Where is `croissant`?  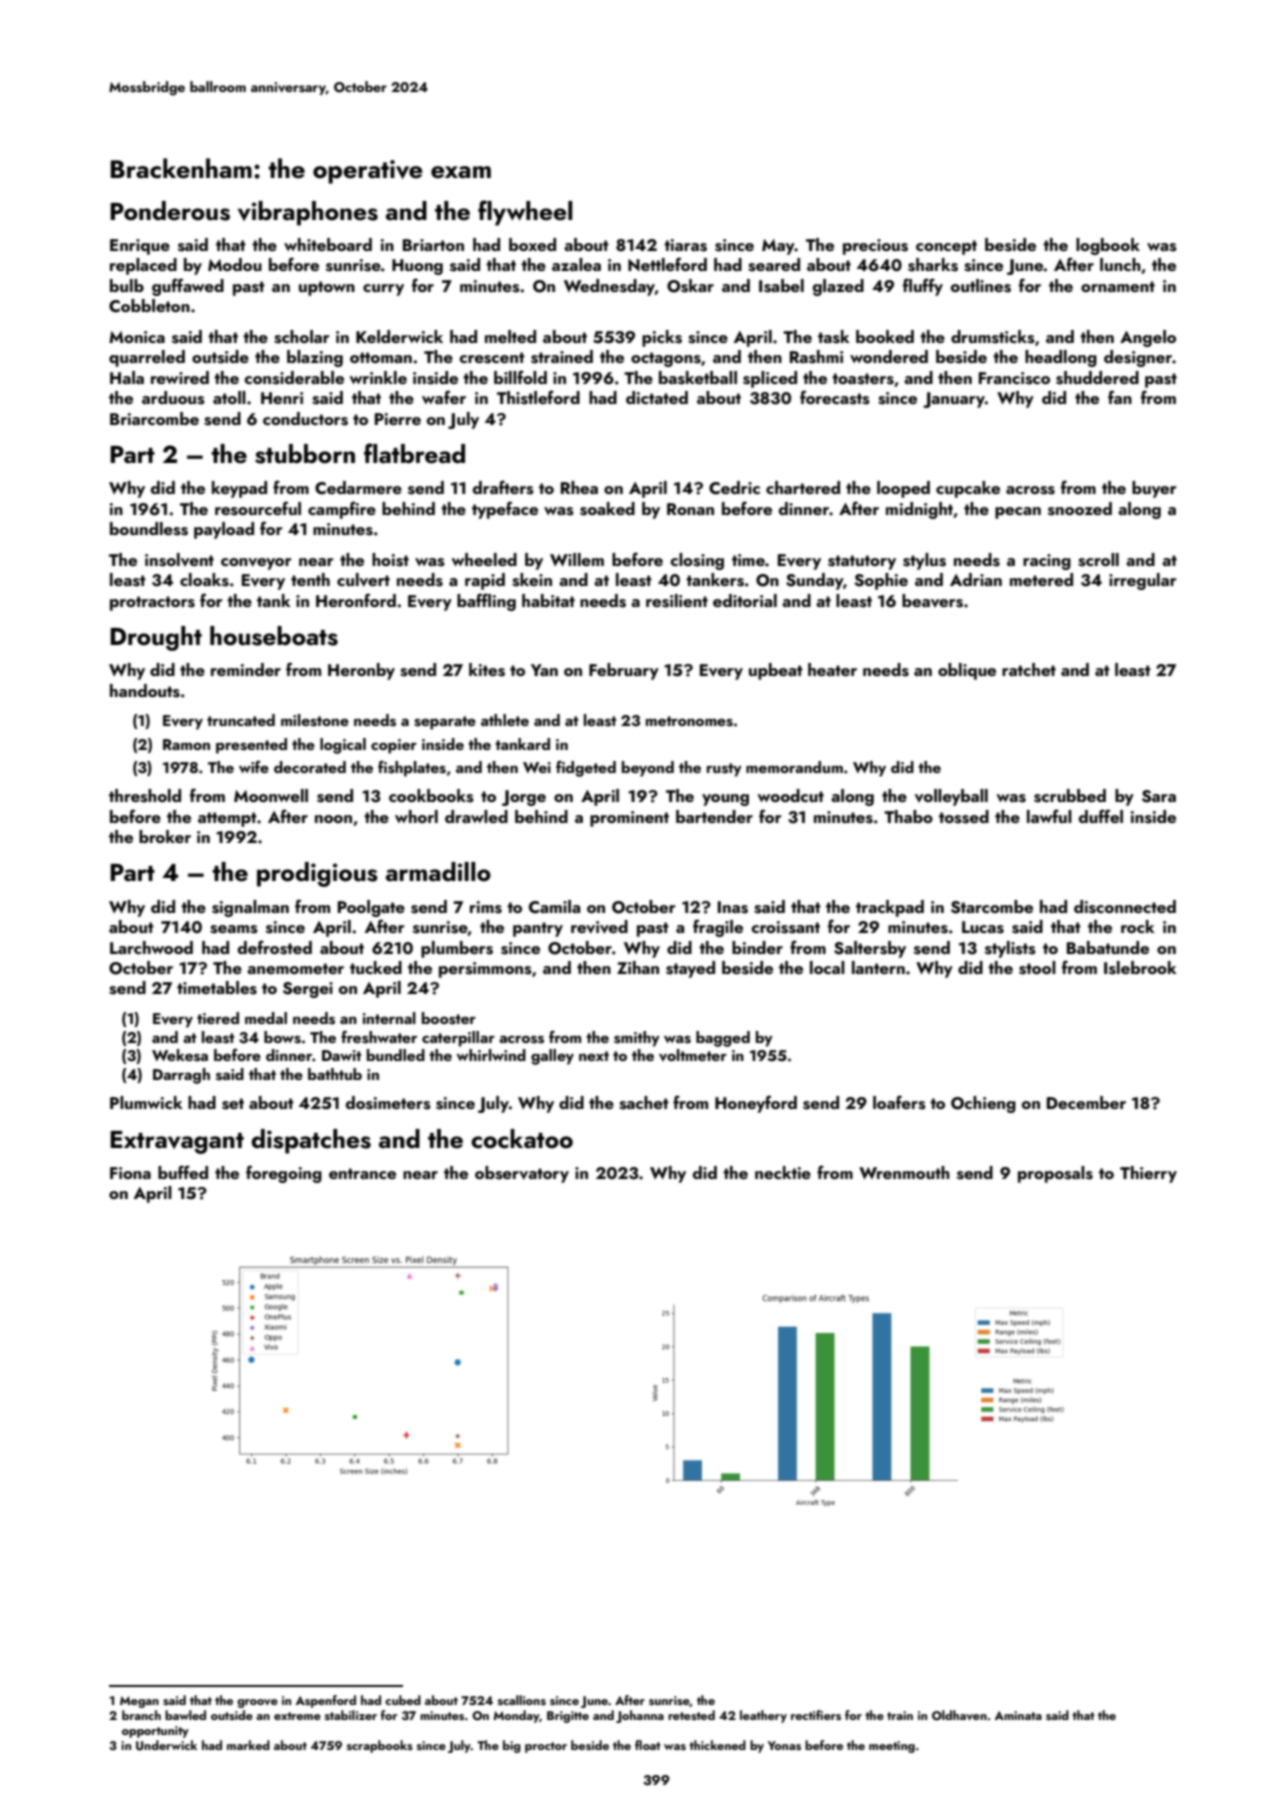
croissant is located at coordinates (786, 927).
